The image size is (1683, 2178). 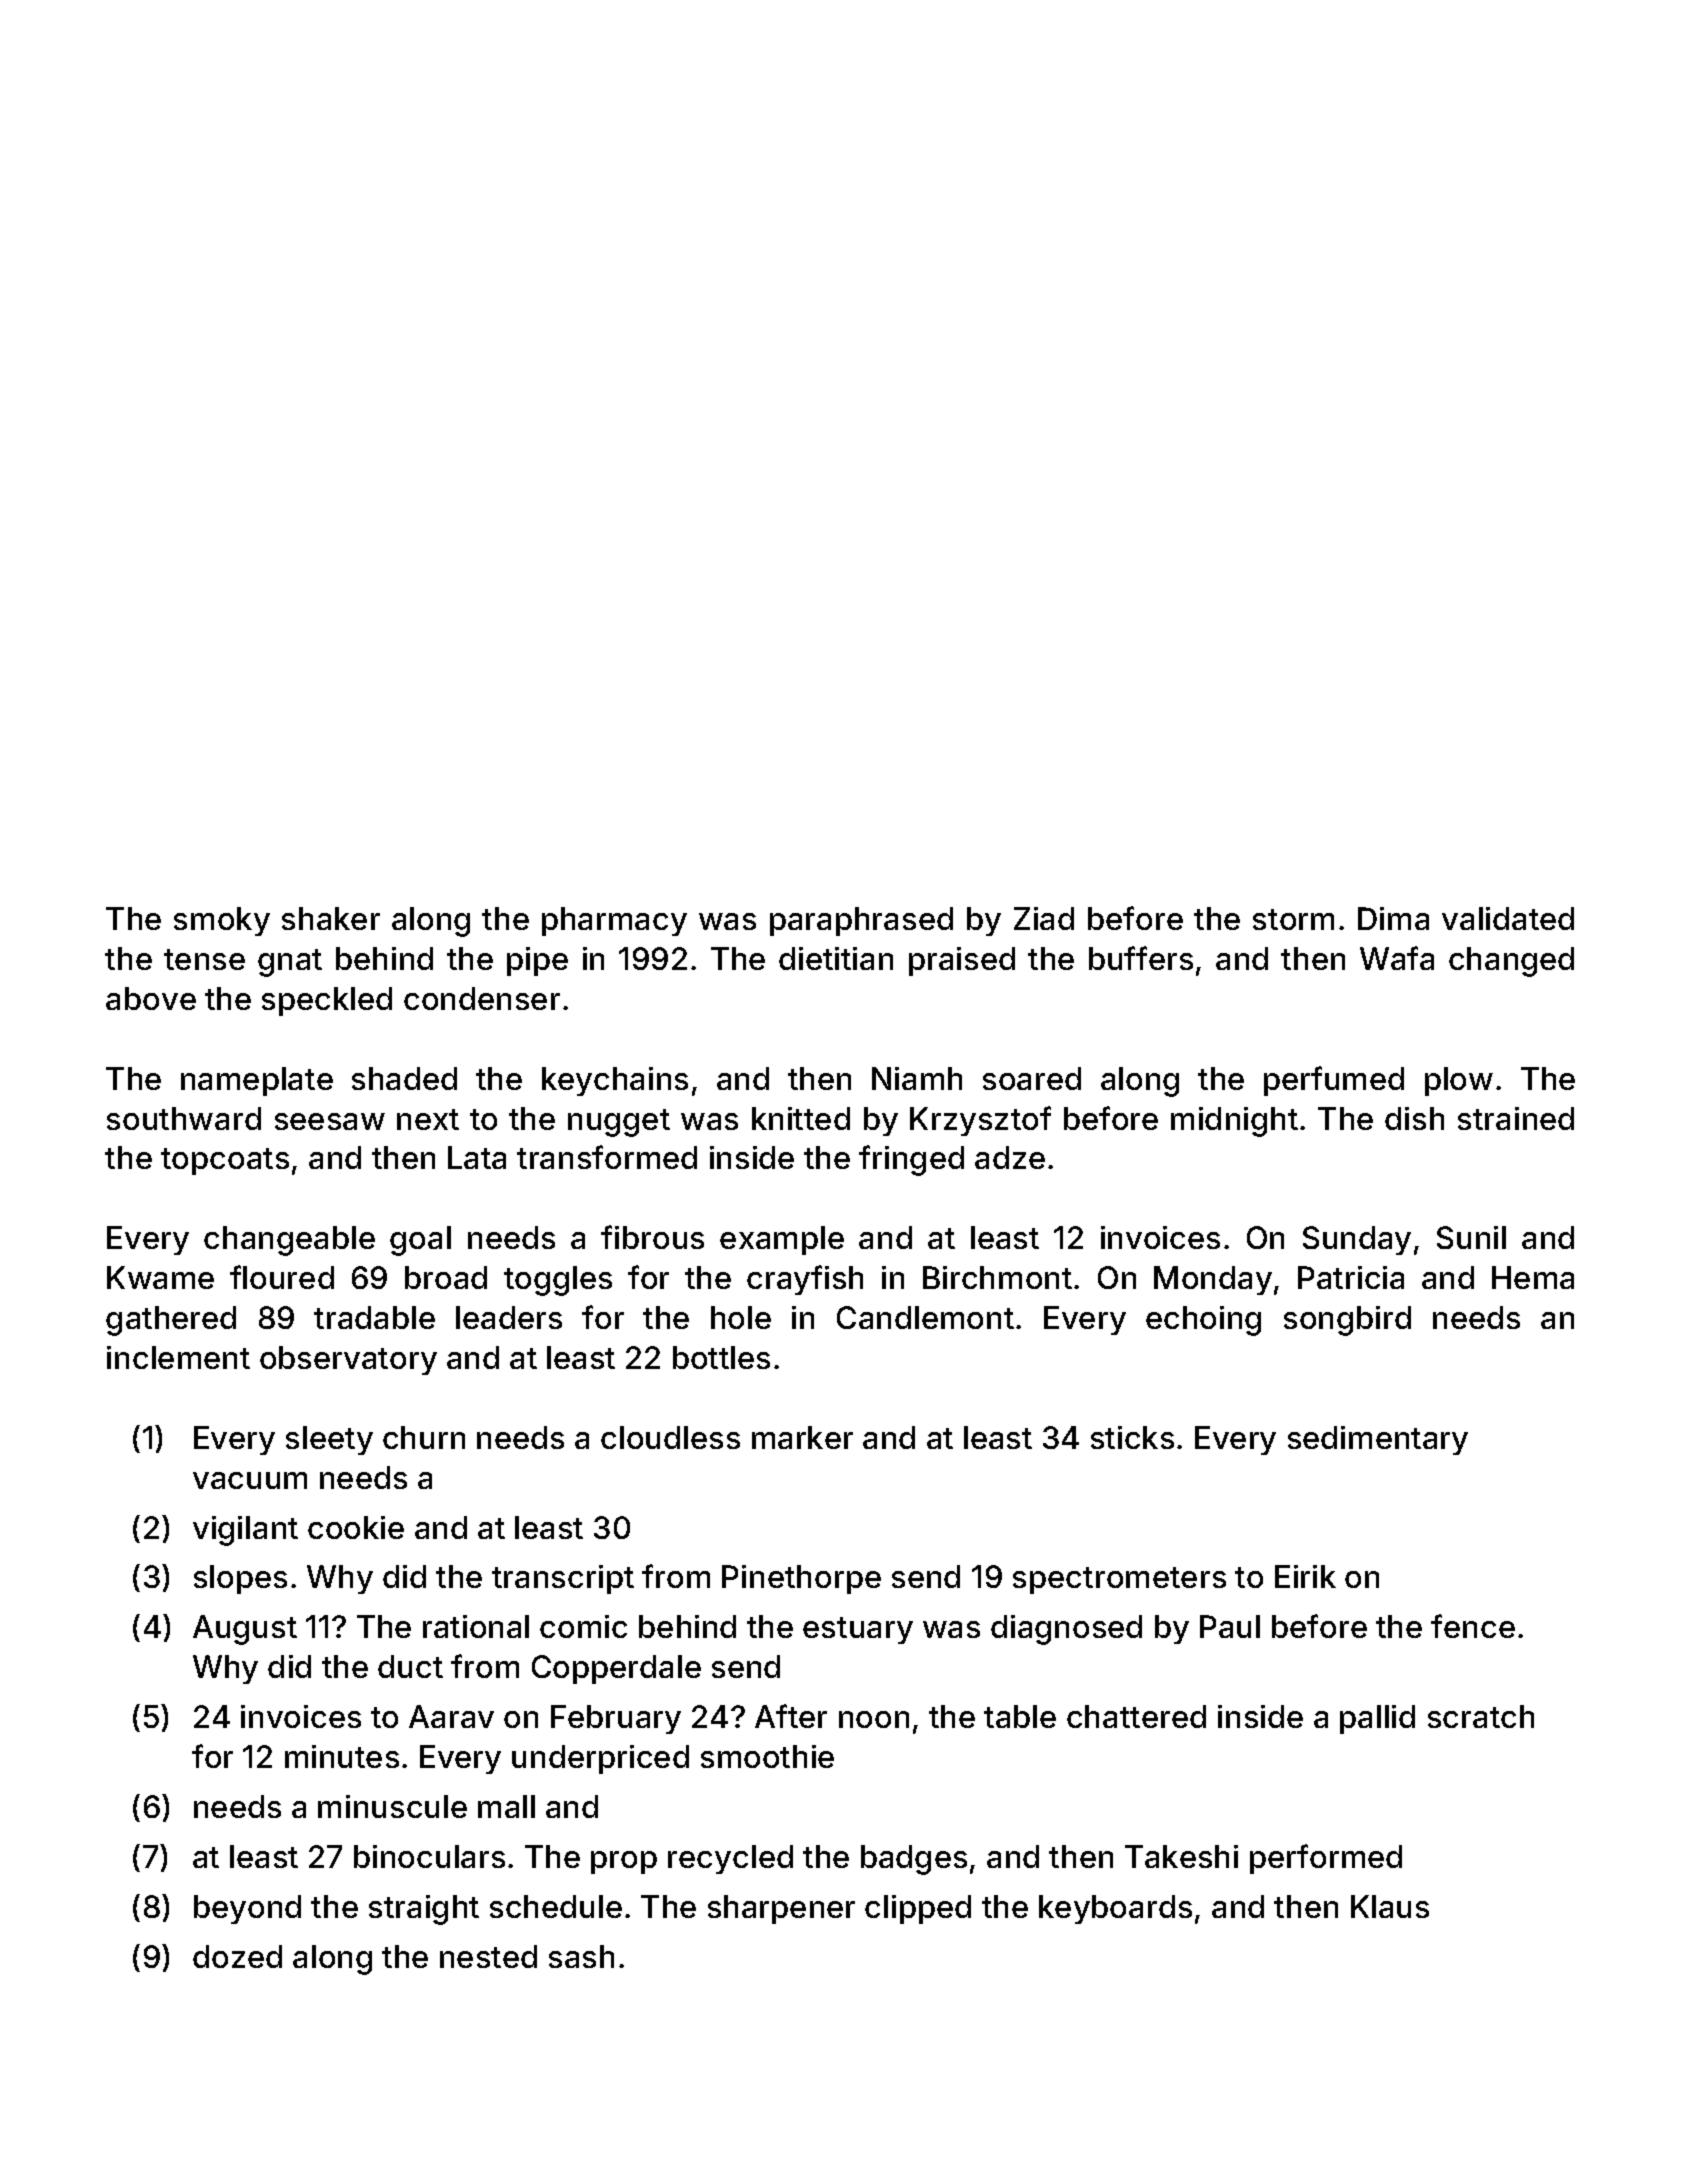 What do you see at coordinates (1032, 1078) in the page?
I see `soared` at bounding box center [1032, 1078].
